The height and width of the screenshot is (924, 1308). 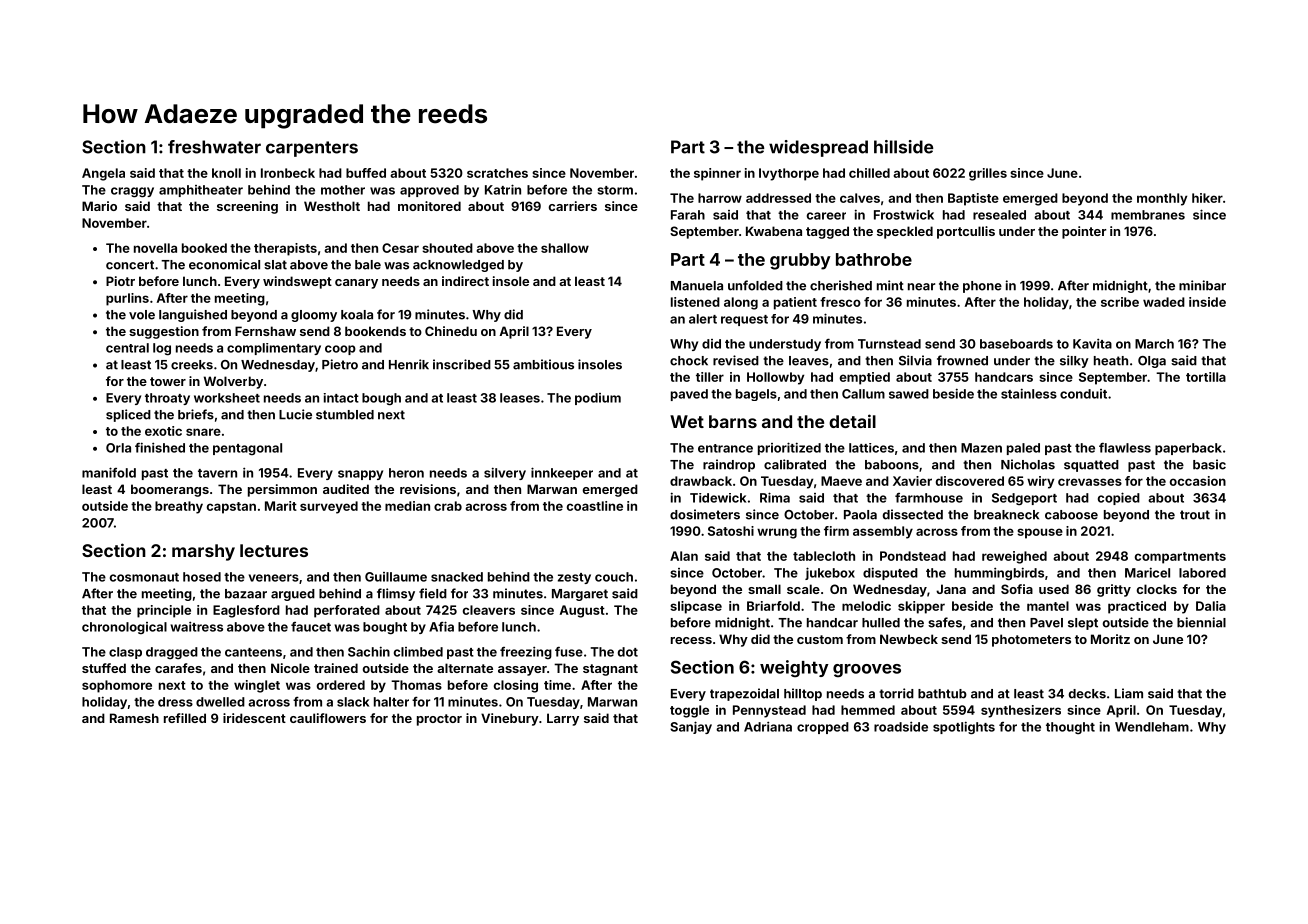 I want to click on halter, so click(x=391, y=702).
